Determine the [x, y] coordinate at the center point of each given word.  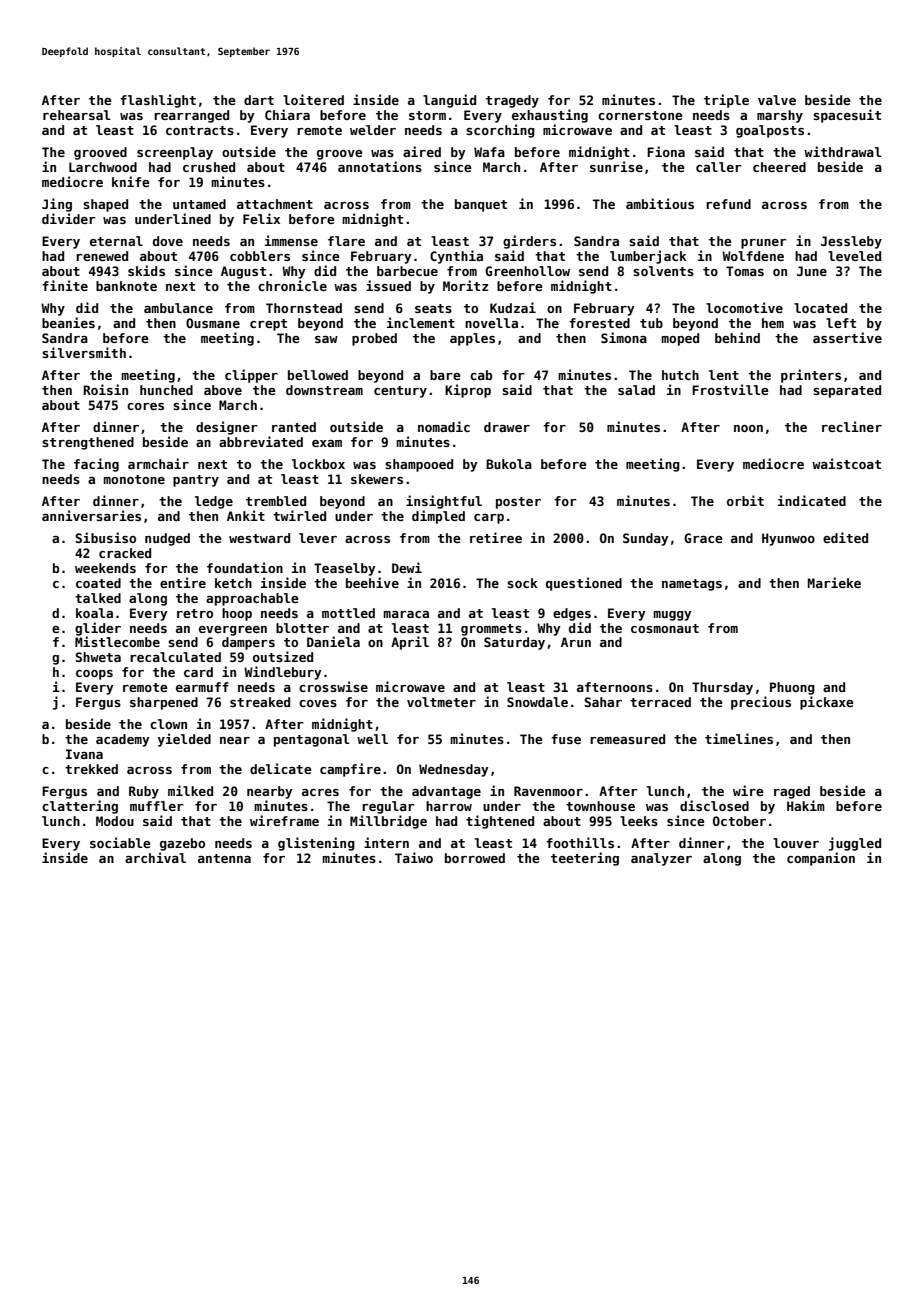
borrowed [475, 858]
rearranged [191, 116]
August [243, 272]
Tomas [745, 271]
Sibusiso [105, 537]
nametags [692, 585]
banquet [481, 205]
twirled [299, 515]
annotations [380, 166]
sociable [120, 842]
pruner [764, 244]
